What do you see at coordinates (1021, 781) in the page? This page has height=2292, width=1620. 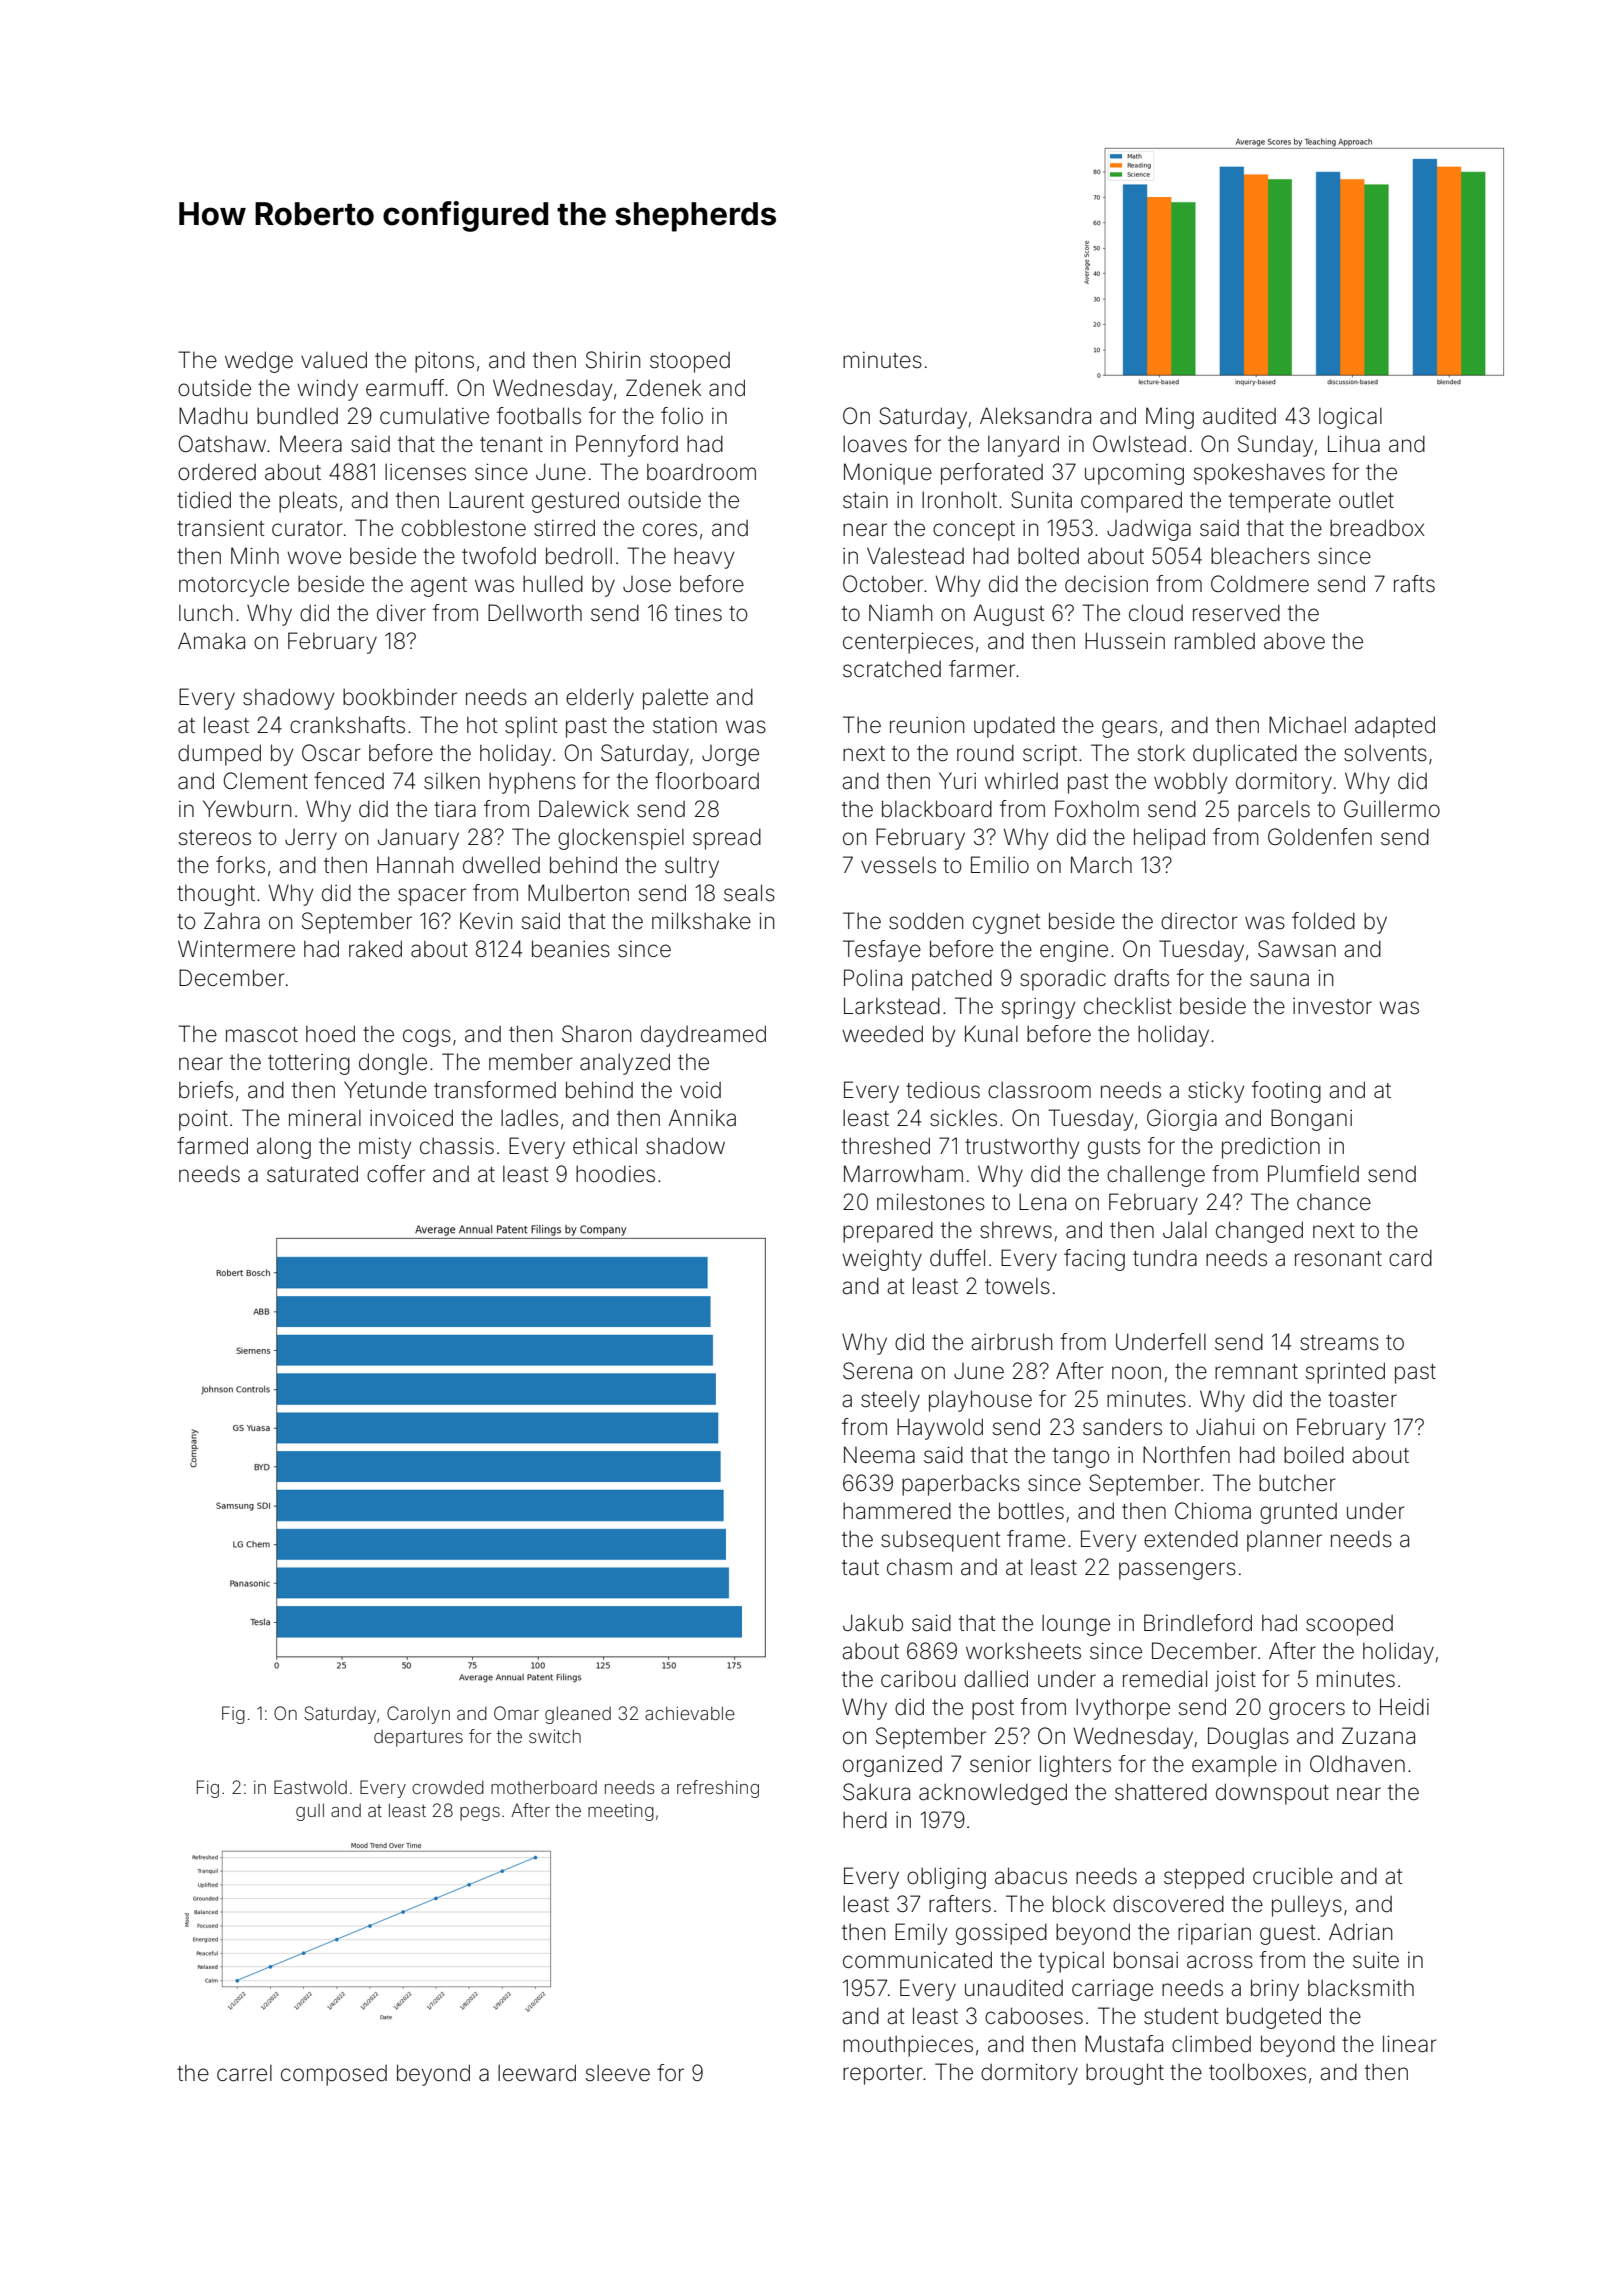 I see `whirled` at bounding box center [1021, 781].
